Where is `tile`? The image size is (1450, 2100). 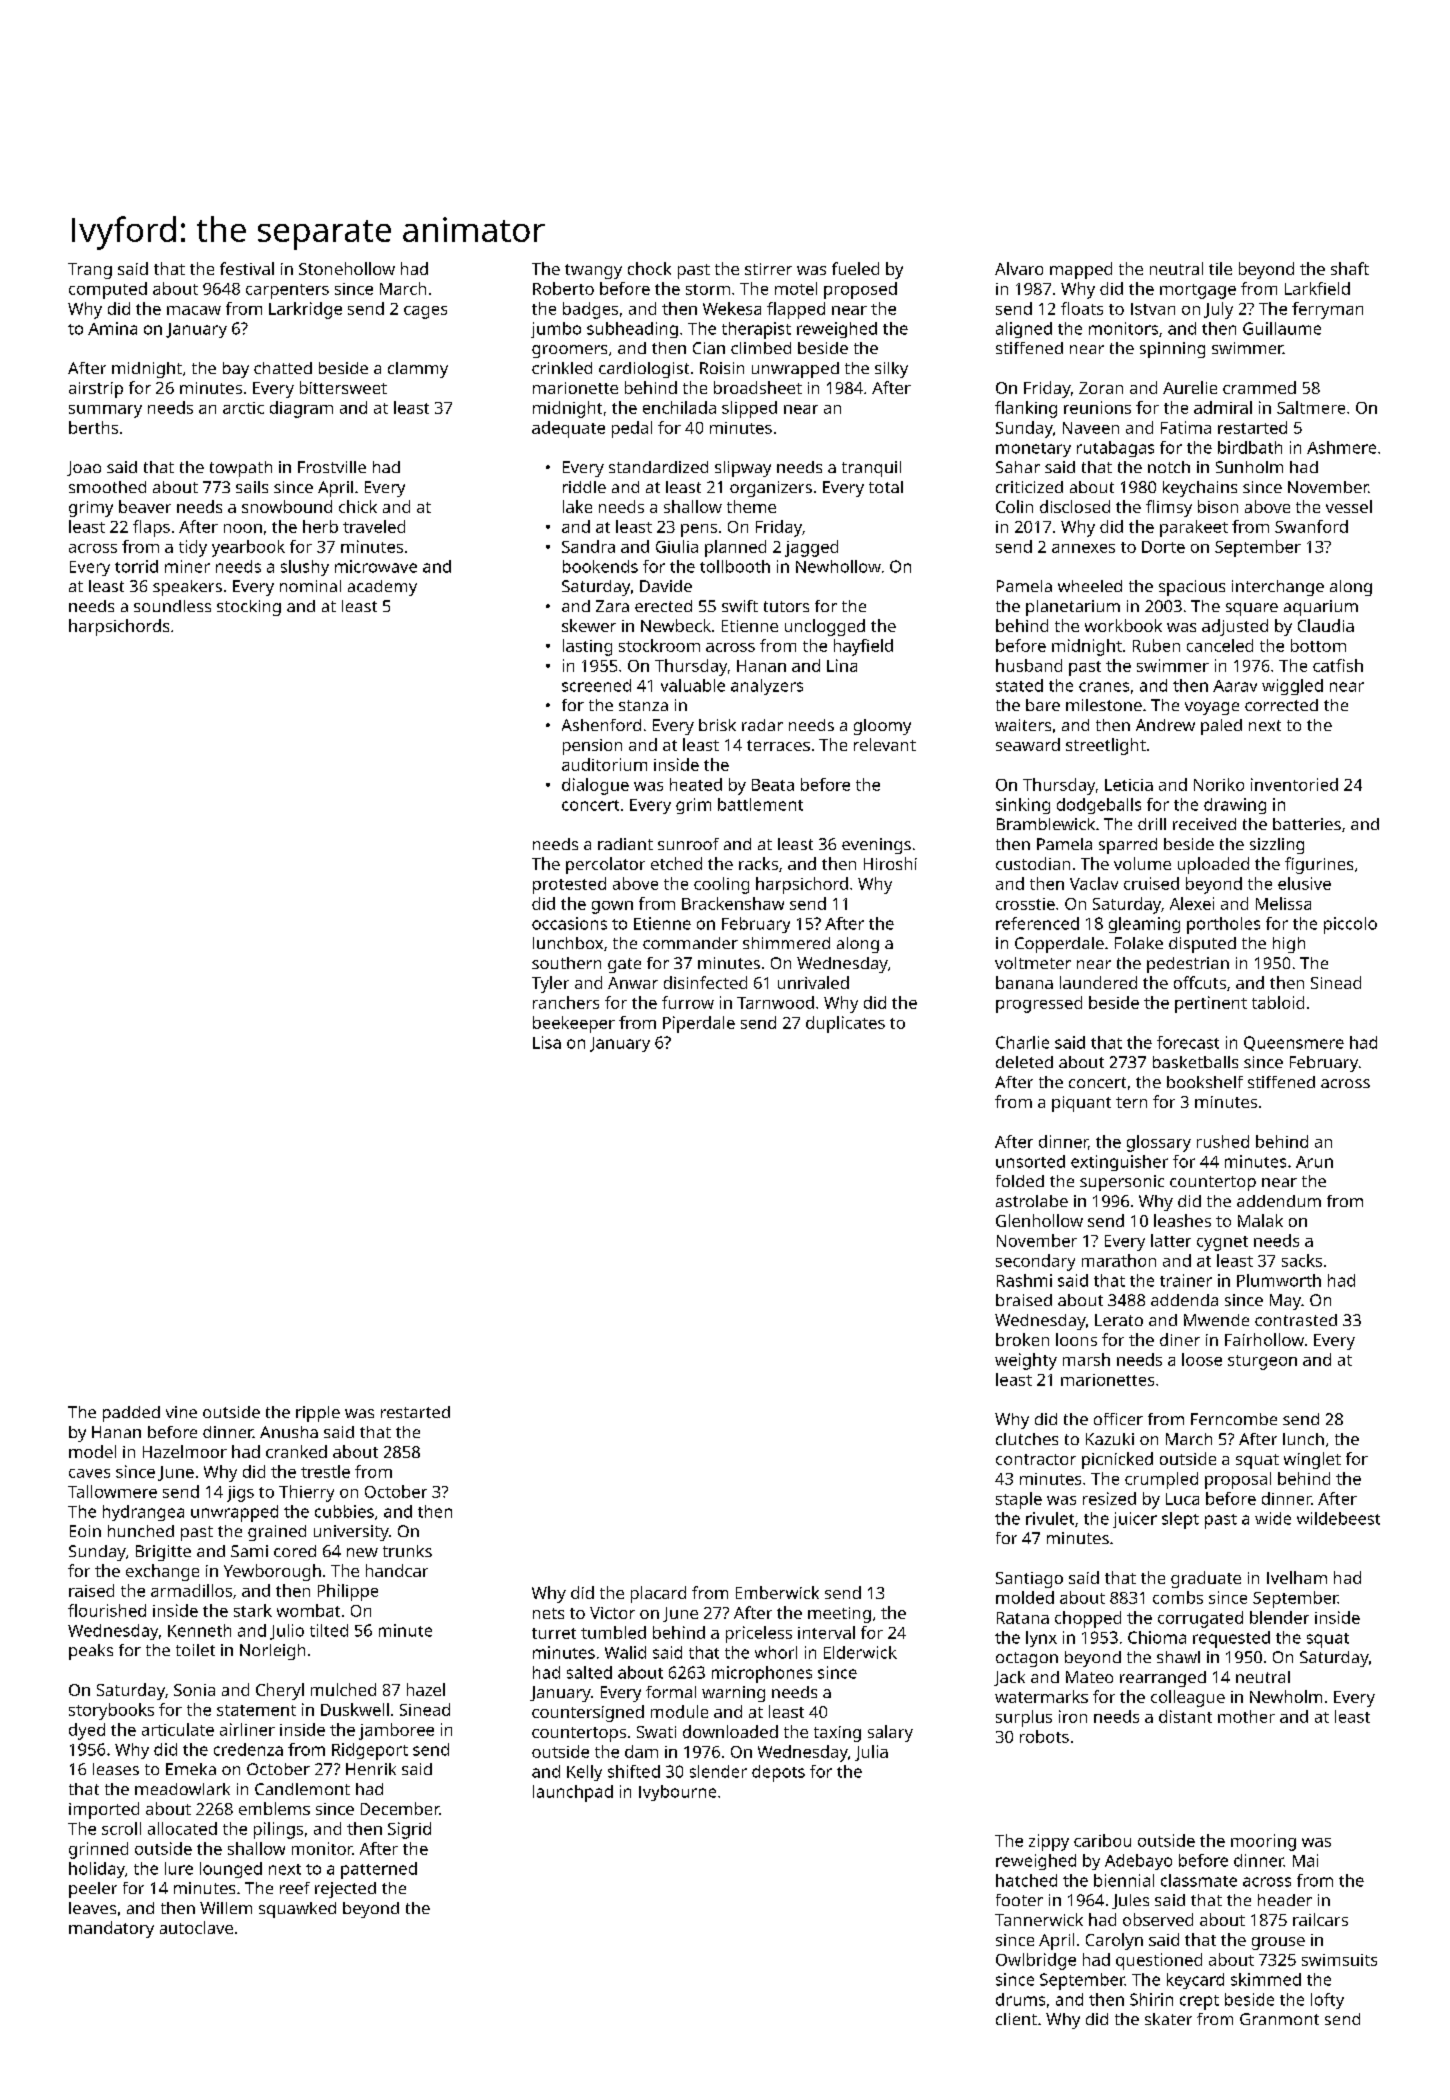
tile is located at coordinates (1220, 268).
